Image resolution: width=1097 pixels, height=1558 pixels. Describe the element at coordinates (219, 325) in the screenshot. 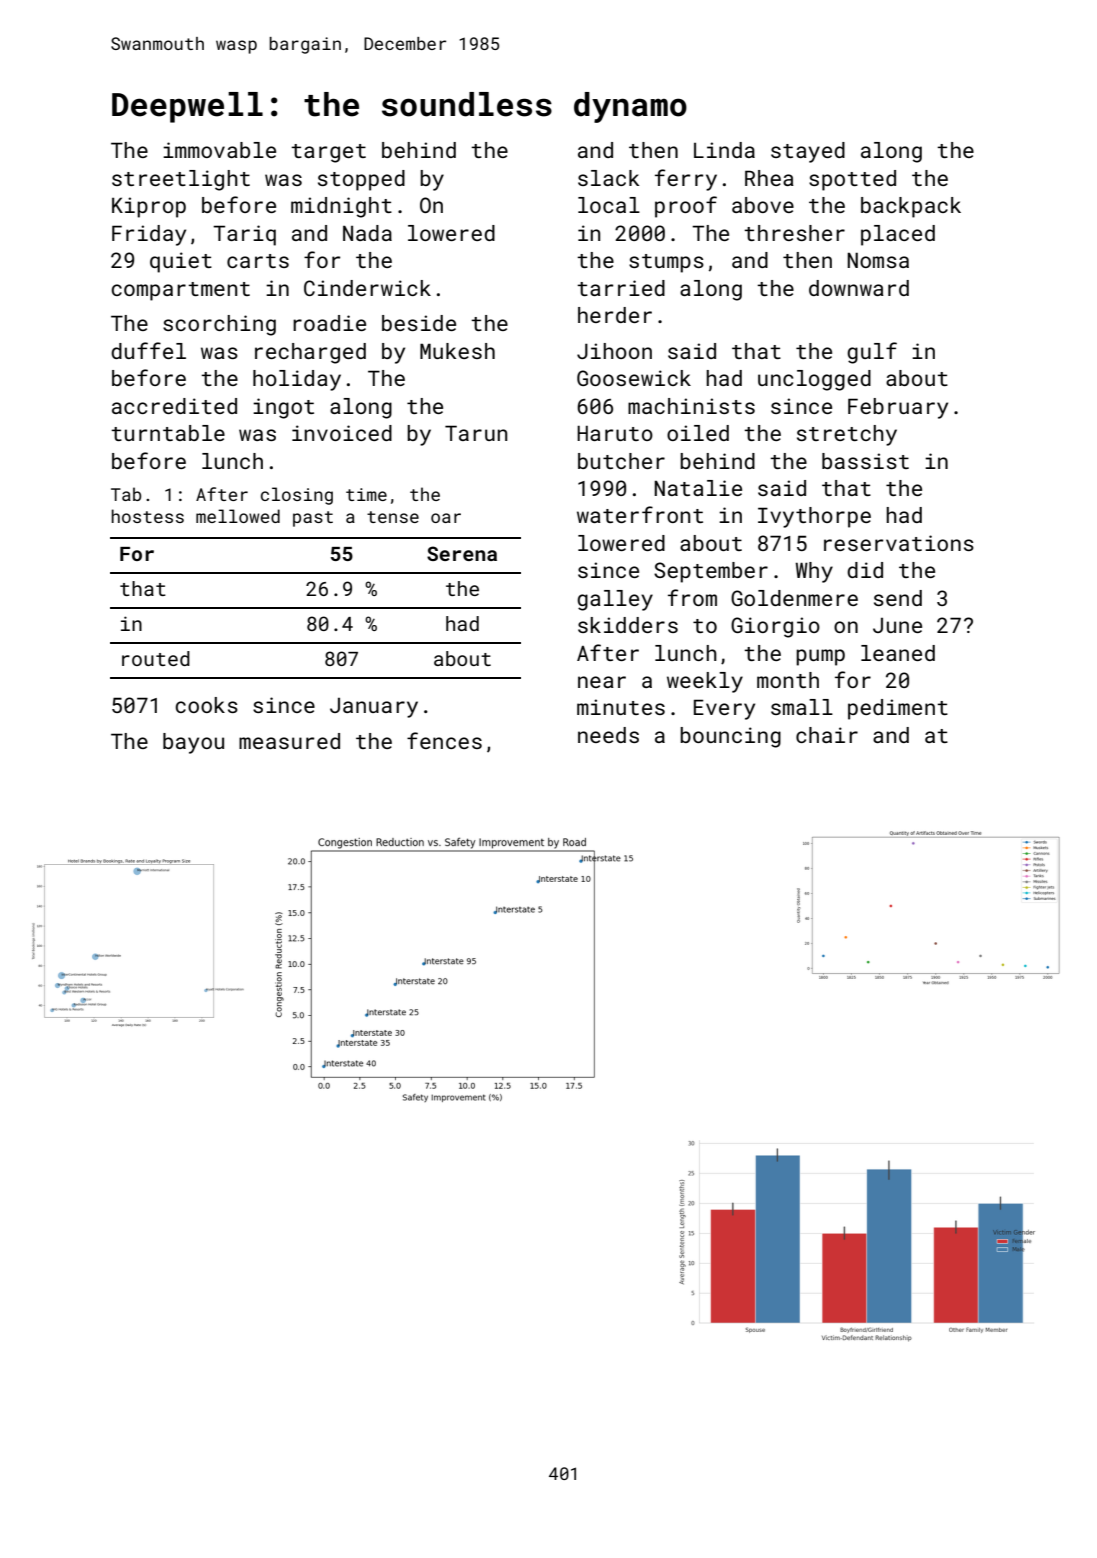

I see `scorching` at that location.
